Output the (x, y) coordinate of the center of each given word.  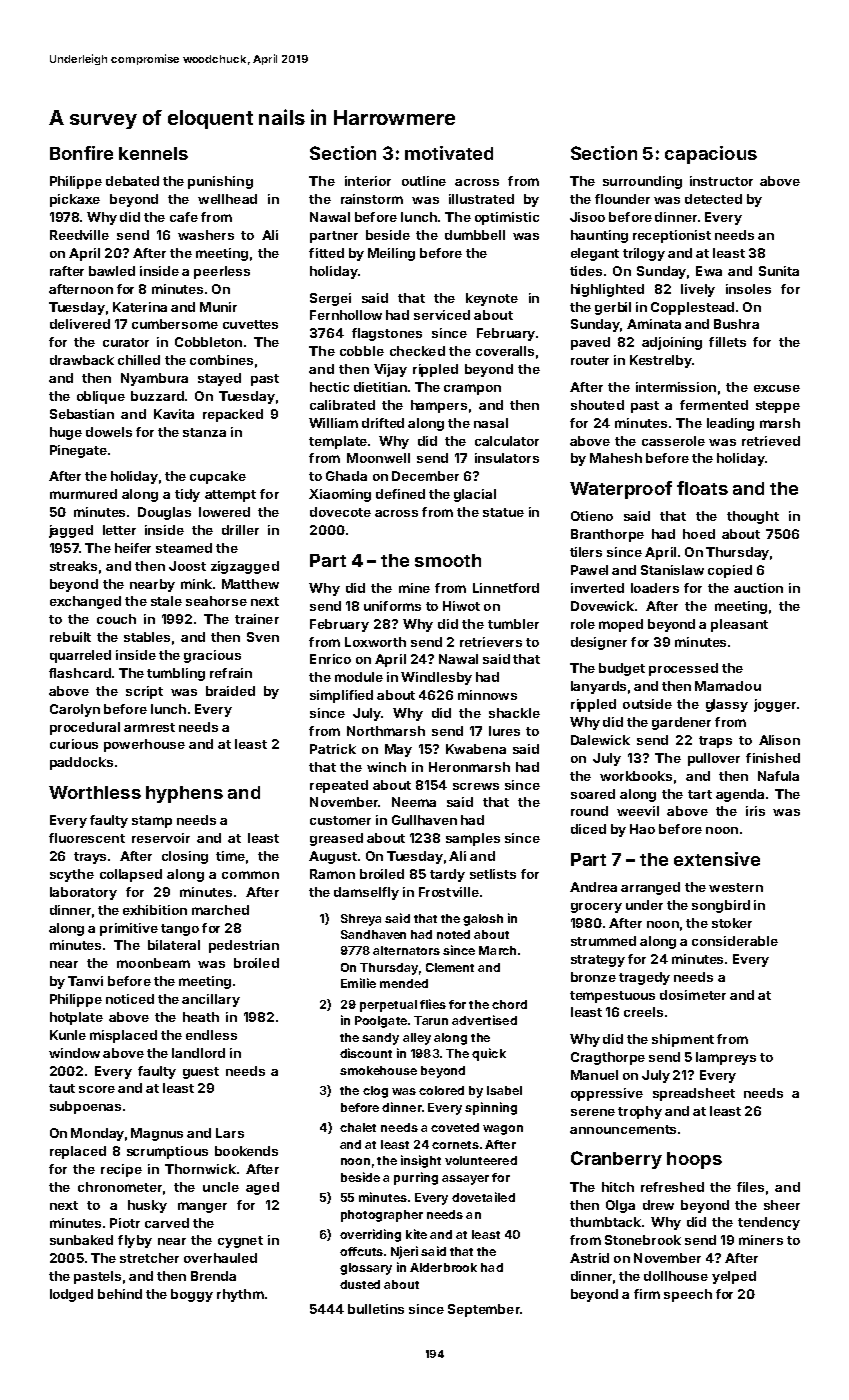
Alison (779, 740)
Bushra (736, 324)
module (359, 677)
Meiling (391, 254)
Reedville (79, 235)
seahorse (216, 601)
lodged (71, 1295)
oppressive (607, 1094)
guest (201, 1073)
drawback (82, 360)
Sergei (330, 299)
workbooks (636, 776)
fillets (727, 342)
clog (375, 1092)
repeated (339, 786)
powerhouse (144, 745)
